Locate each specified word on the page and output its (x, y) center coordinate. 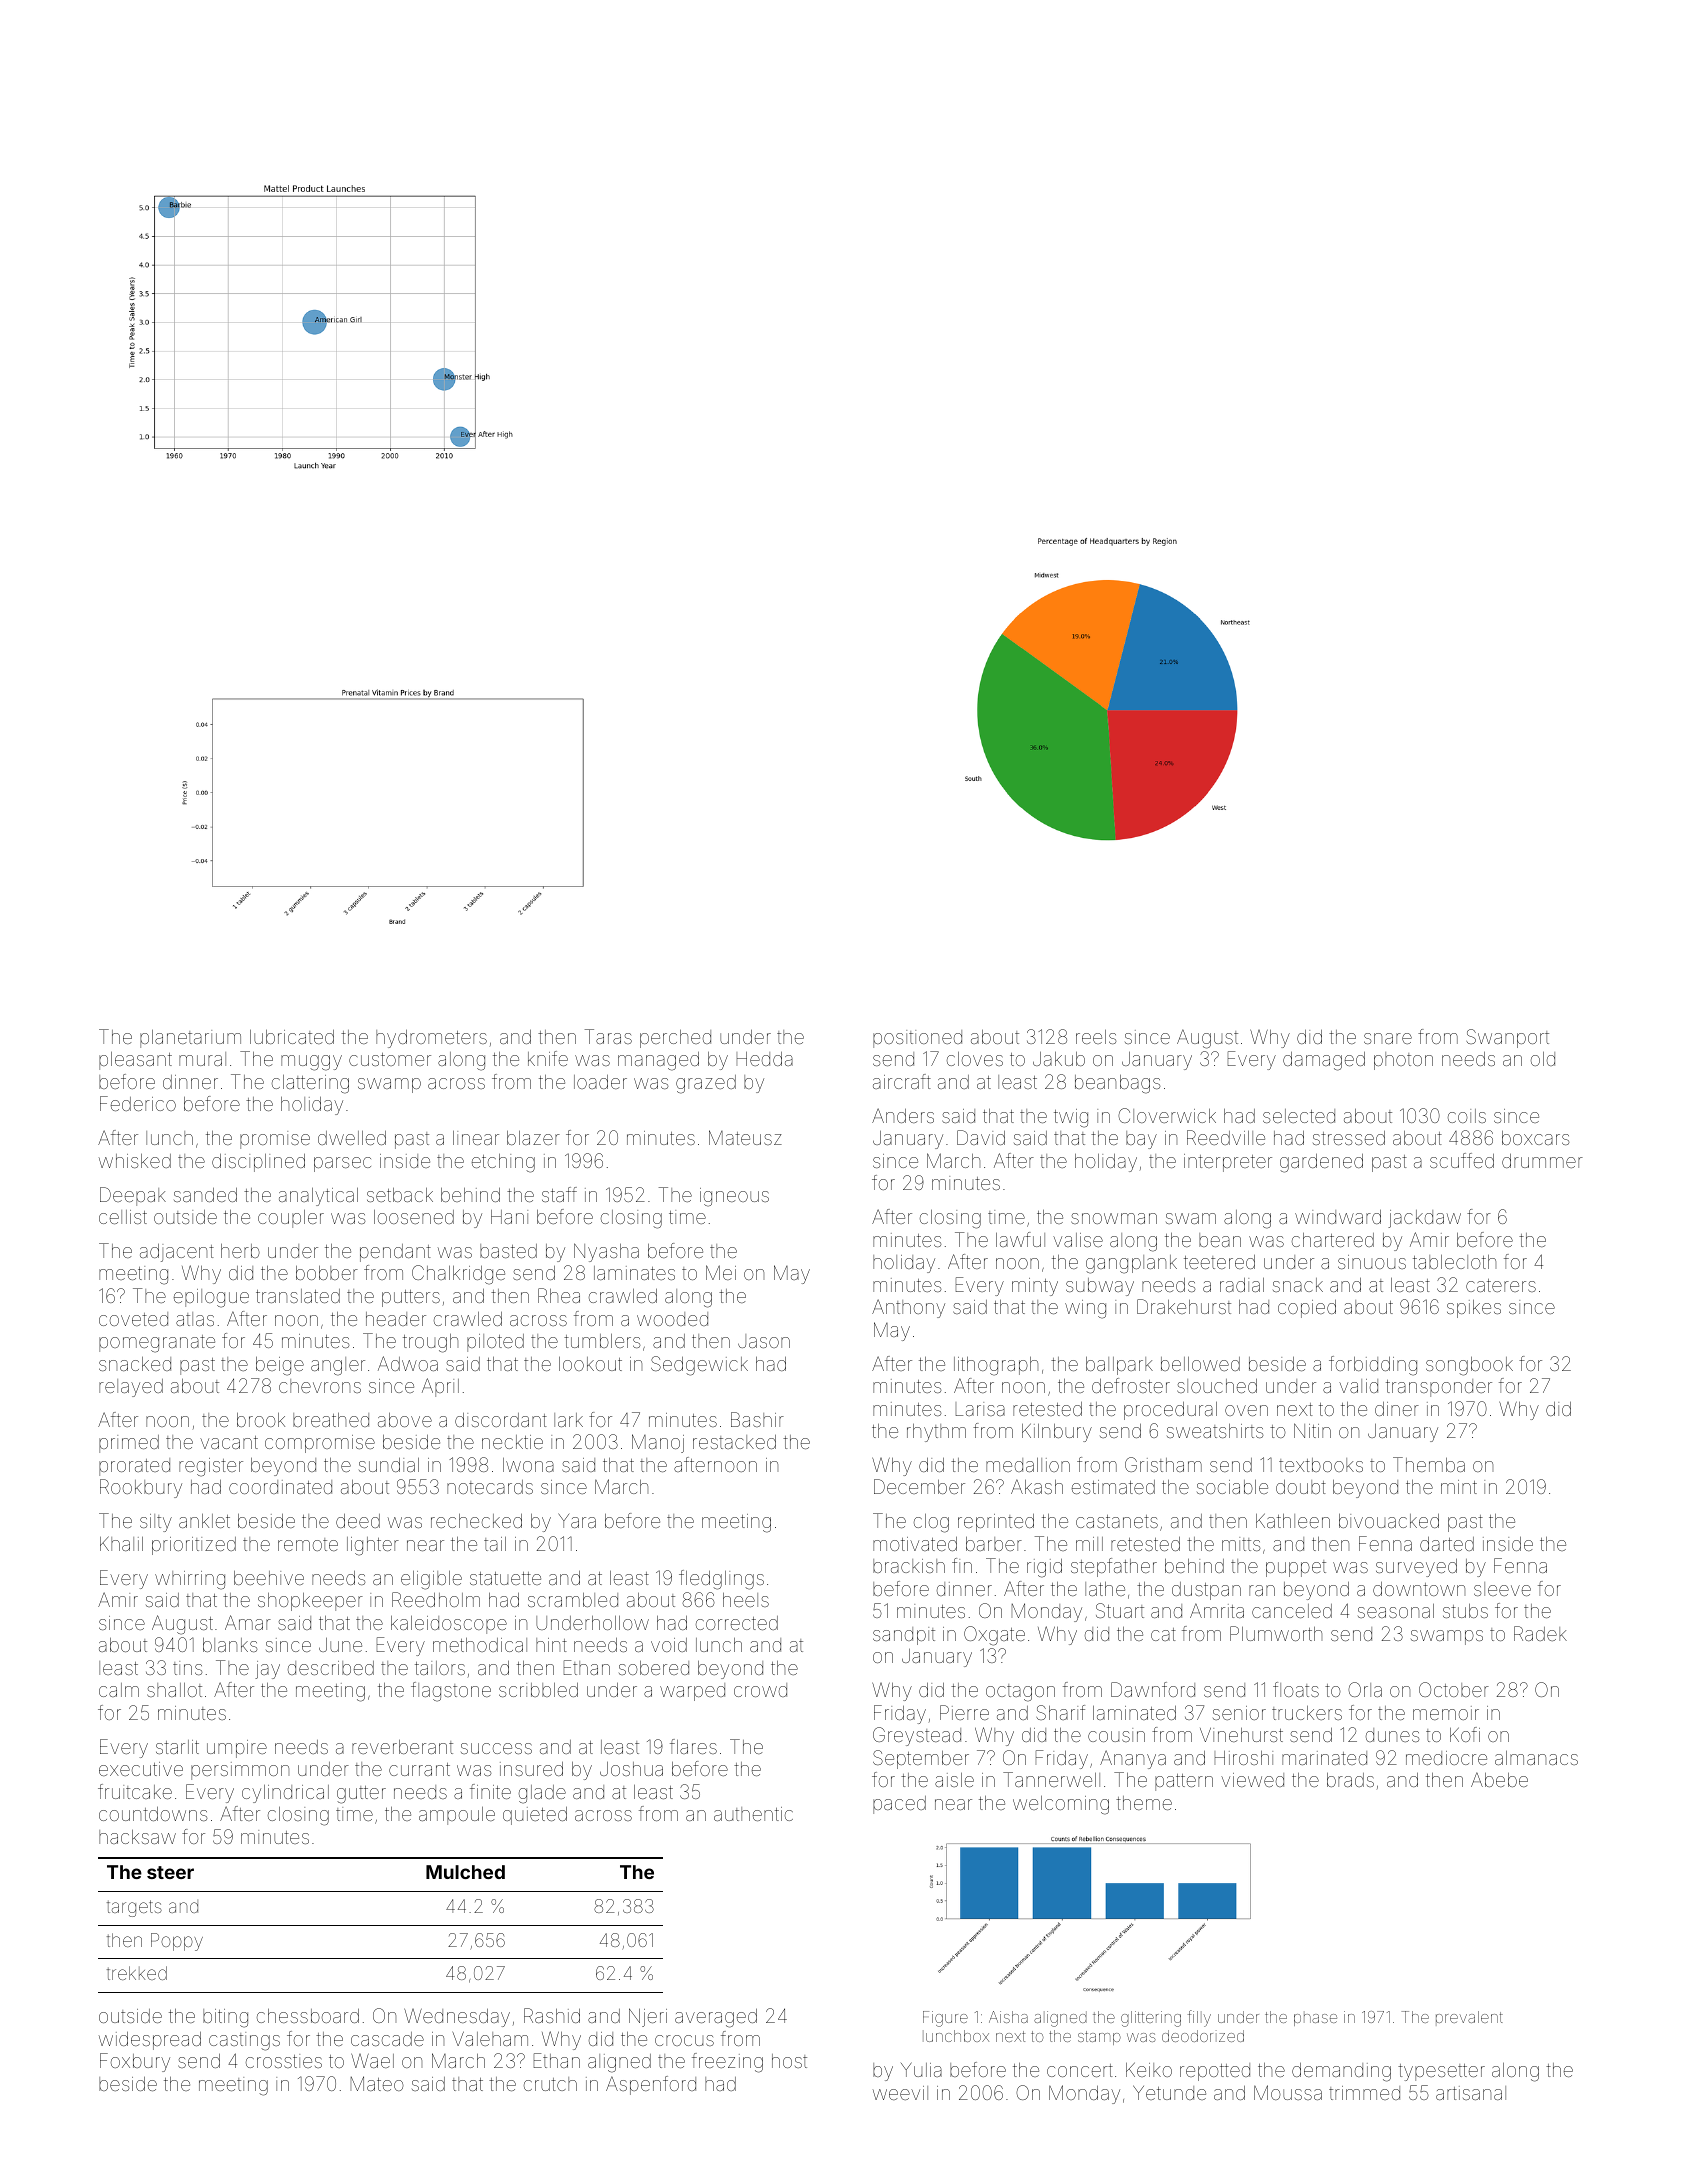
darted (1447, 1544)
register (211, 1467)
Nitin (1312, 1430)
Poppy (177, 1942)
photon (1403, 1061)
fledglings (721, 1580)
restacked (734, 1442)
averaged (716, 2018)
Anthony (908, 1308)
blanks (230, 1645)
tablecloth (1454, 1262)
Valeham (490, 2039)
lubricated (292, 1037)
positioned (917, 1039)
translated (298, 1296)
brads (1350, 1780)
